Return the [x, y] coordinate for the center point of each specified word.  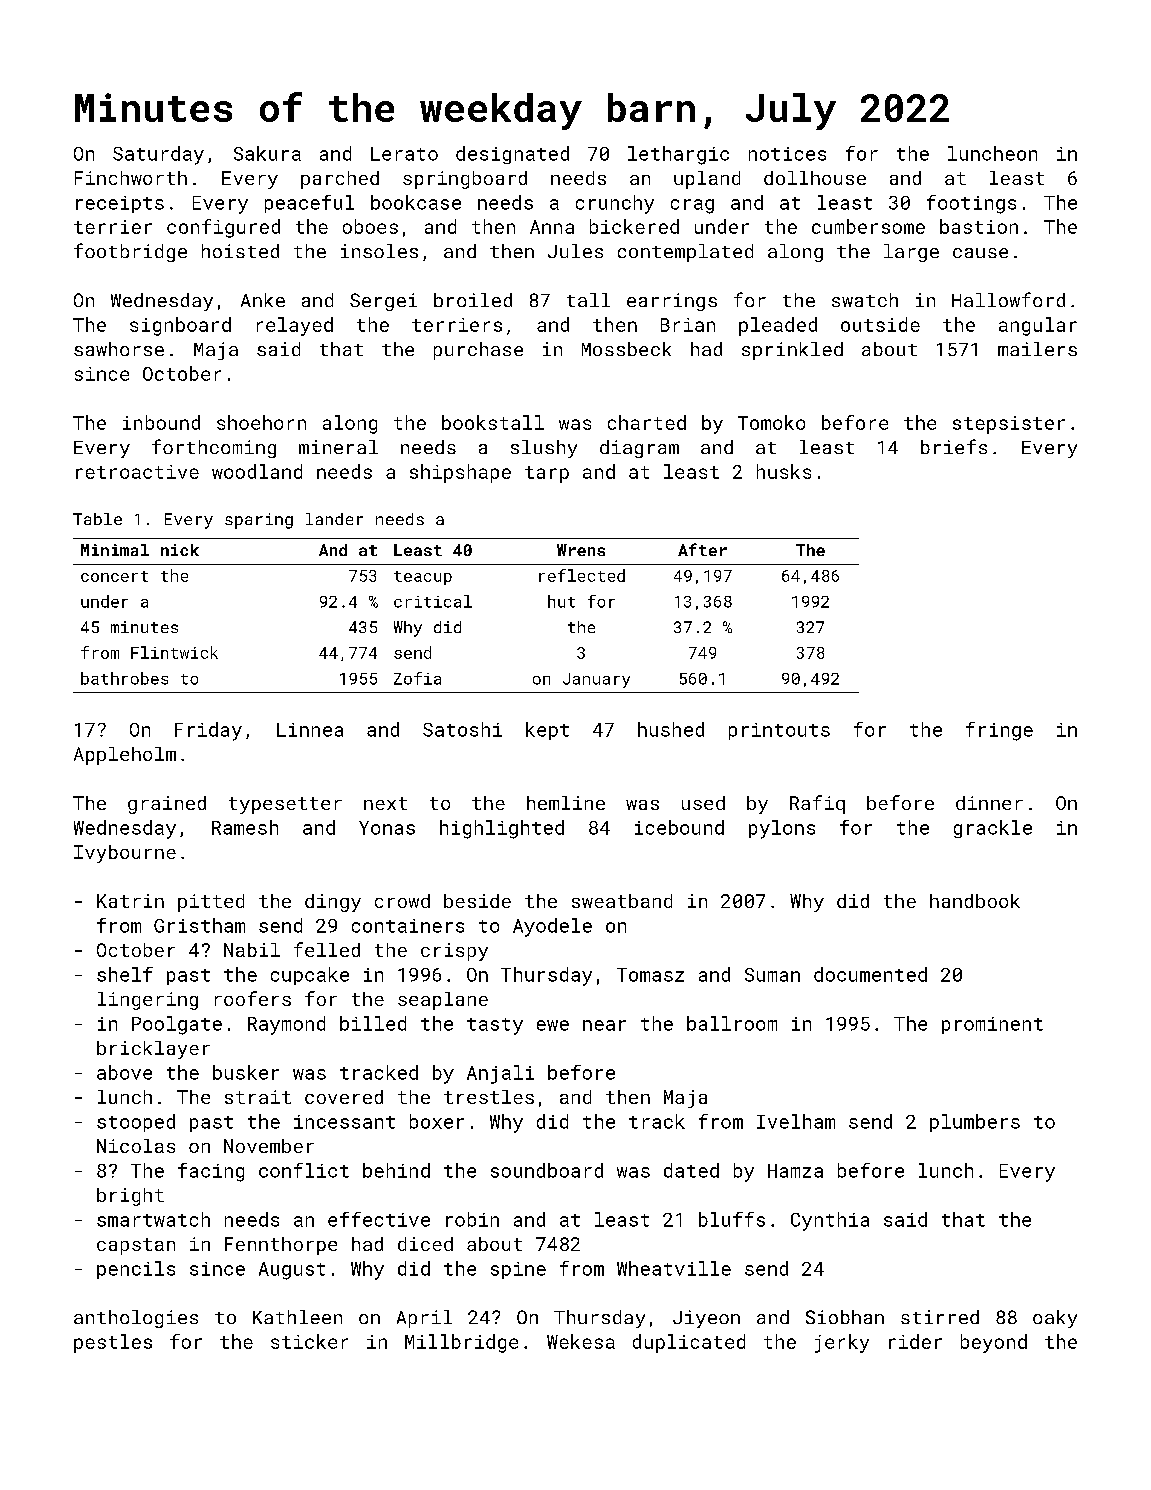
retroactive [137, 472]
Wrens [581, 550]
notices [787, 154]
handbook [975, 901]
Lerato [404, 154]
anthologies [136, 1319]
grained [167, 805]
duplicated [689, 1343]
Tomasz [650, 975]
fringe [999, 731]
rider [915, 1341]
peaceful [309, 204]
